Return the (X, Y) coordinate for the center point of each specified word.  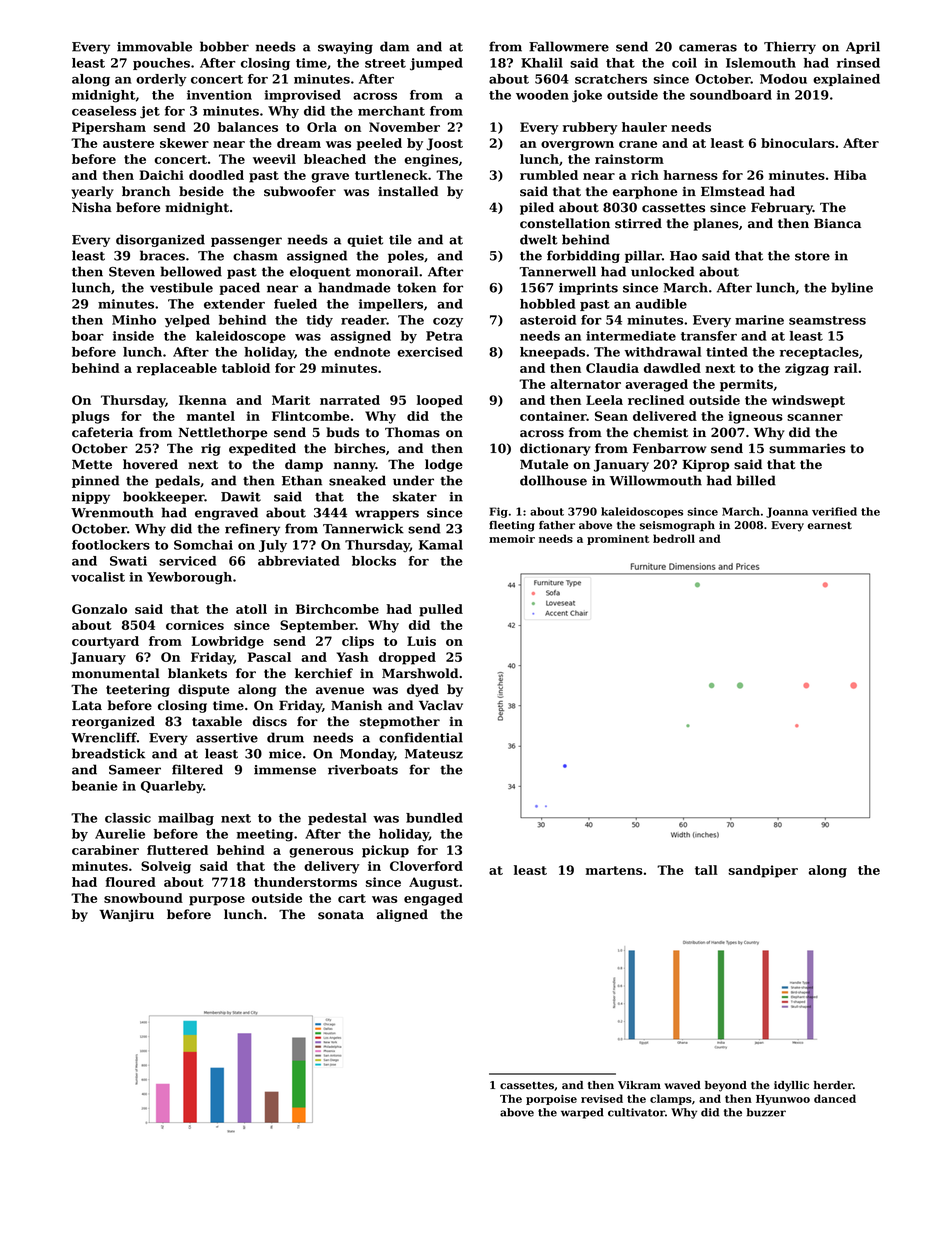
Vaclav (441, 705)
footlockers (111, 545)
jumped (436, 64)
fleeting (512, 526)
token (416, 287)
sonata (341, 915)
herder (833, 1085)
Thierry (790, 47)
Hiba (850, 175)
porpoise (551, 1100)
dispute (203, 690)
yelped (187, 321)
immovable (154, 46)
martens (614, 870)
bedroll (674, 538)
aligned (402, 915)
